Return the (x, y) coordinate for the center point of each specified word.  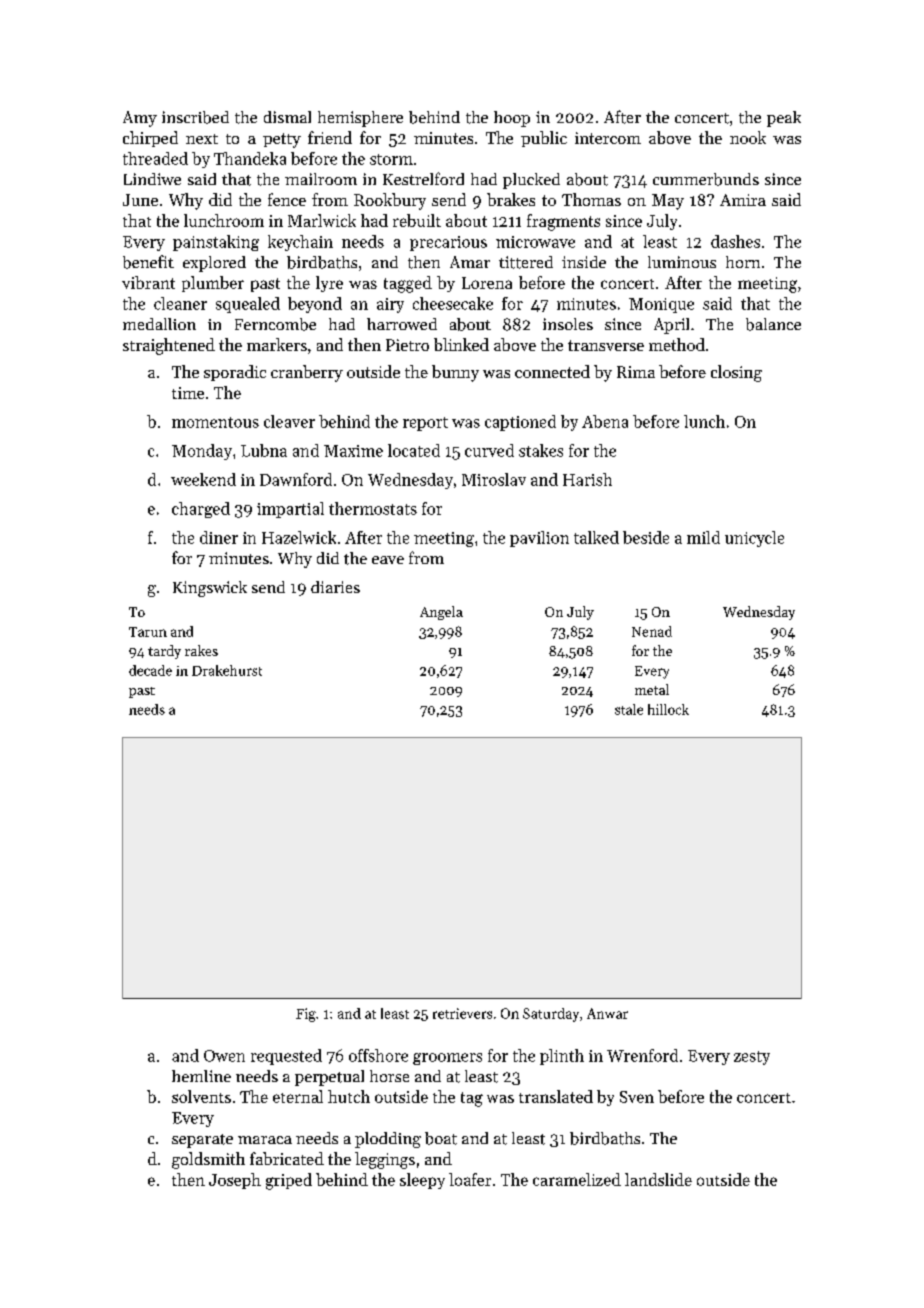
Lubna (264, 450)
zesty (752, 1058)
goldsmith (208, 1160)
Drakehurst (227, 670)
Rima (636, 372)
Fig (306, 1015)
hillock (668, 709)
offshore (378, 1055)
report (425, 424)
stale (629, 709)
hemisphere (360, 119)
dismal (287, 117)
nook (748, 137)
